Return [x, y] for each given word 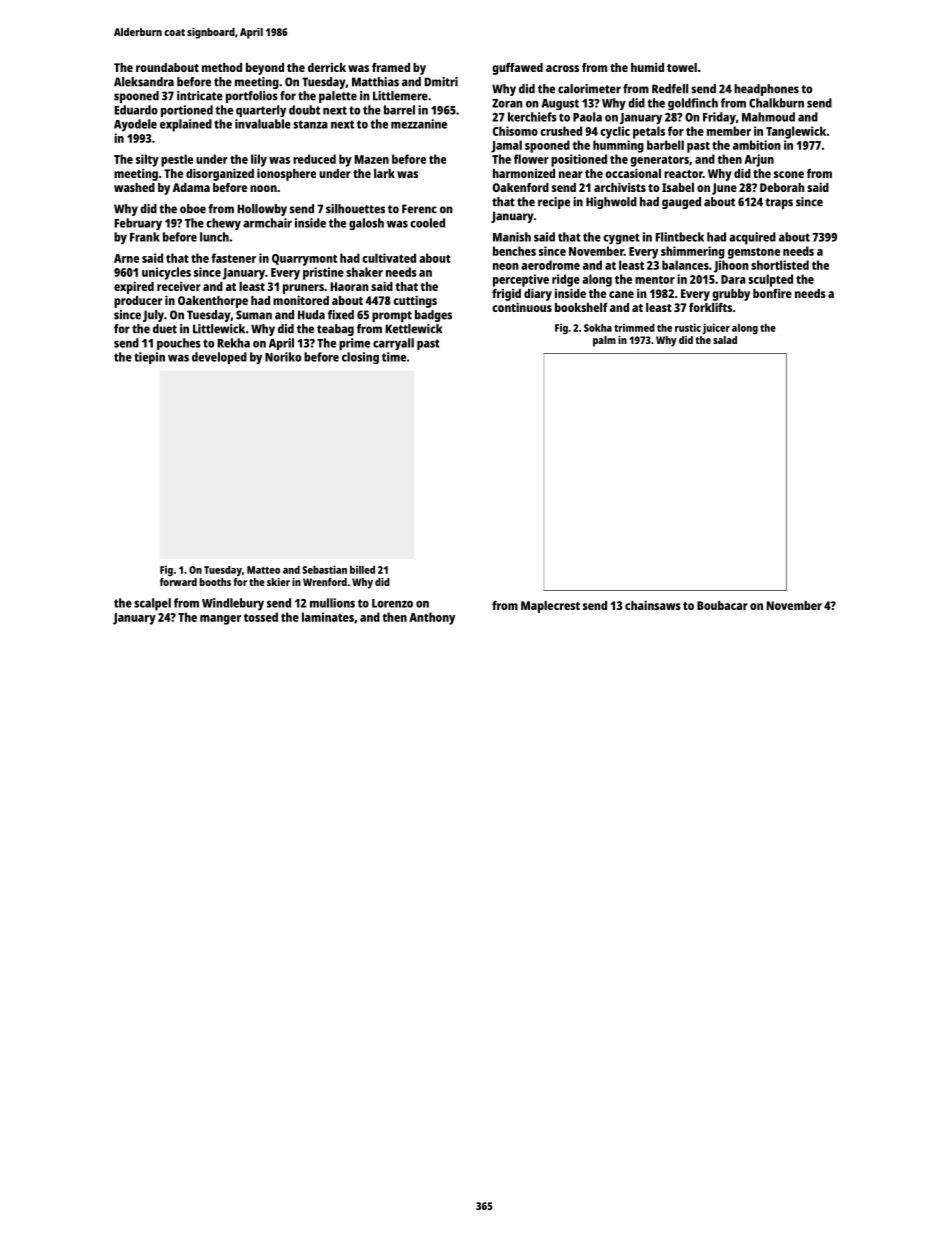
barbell [665, 145]
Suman [254, 315]
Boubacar [722, 605]
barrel [399, 110]
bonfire [772, 293]
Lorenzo [392, 603]
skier [278, 582]
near [571, 174]
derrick [327, 67]
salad [725, 340]
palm [604, 341]
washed [134, 187]
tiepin [149, 358]
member [729, 131]
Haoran [350, 286]
